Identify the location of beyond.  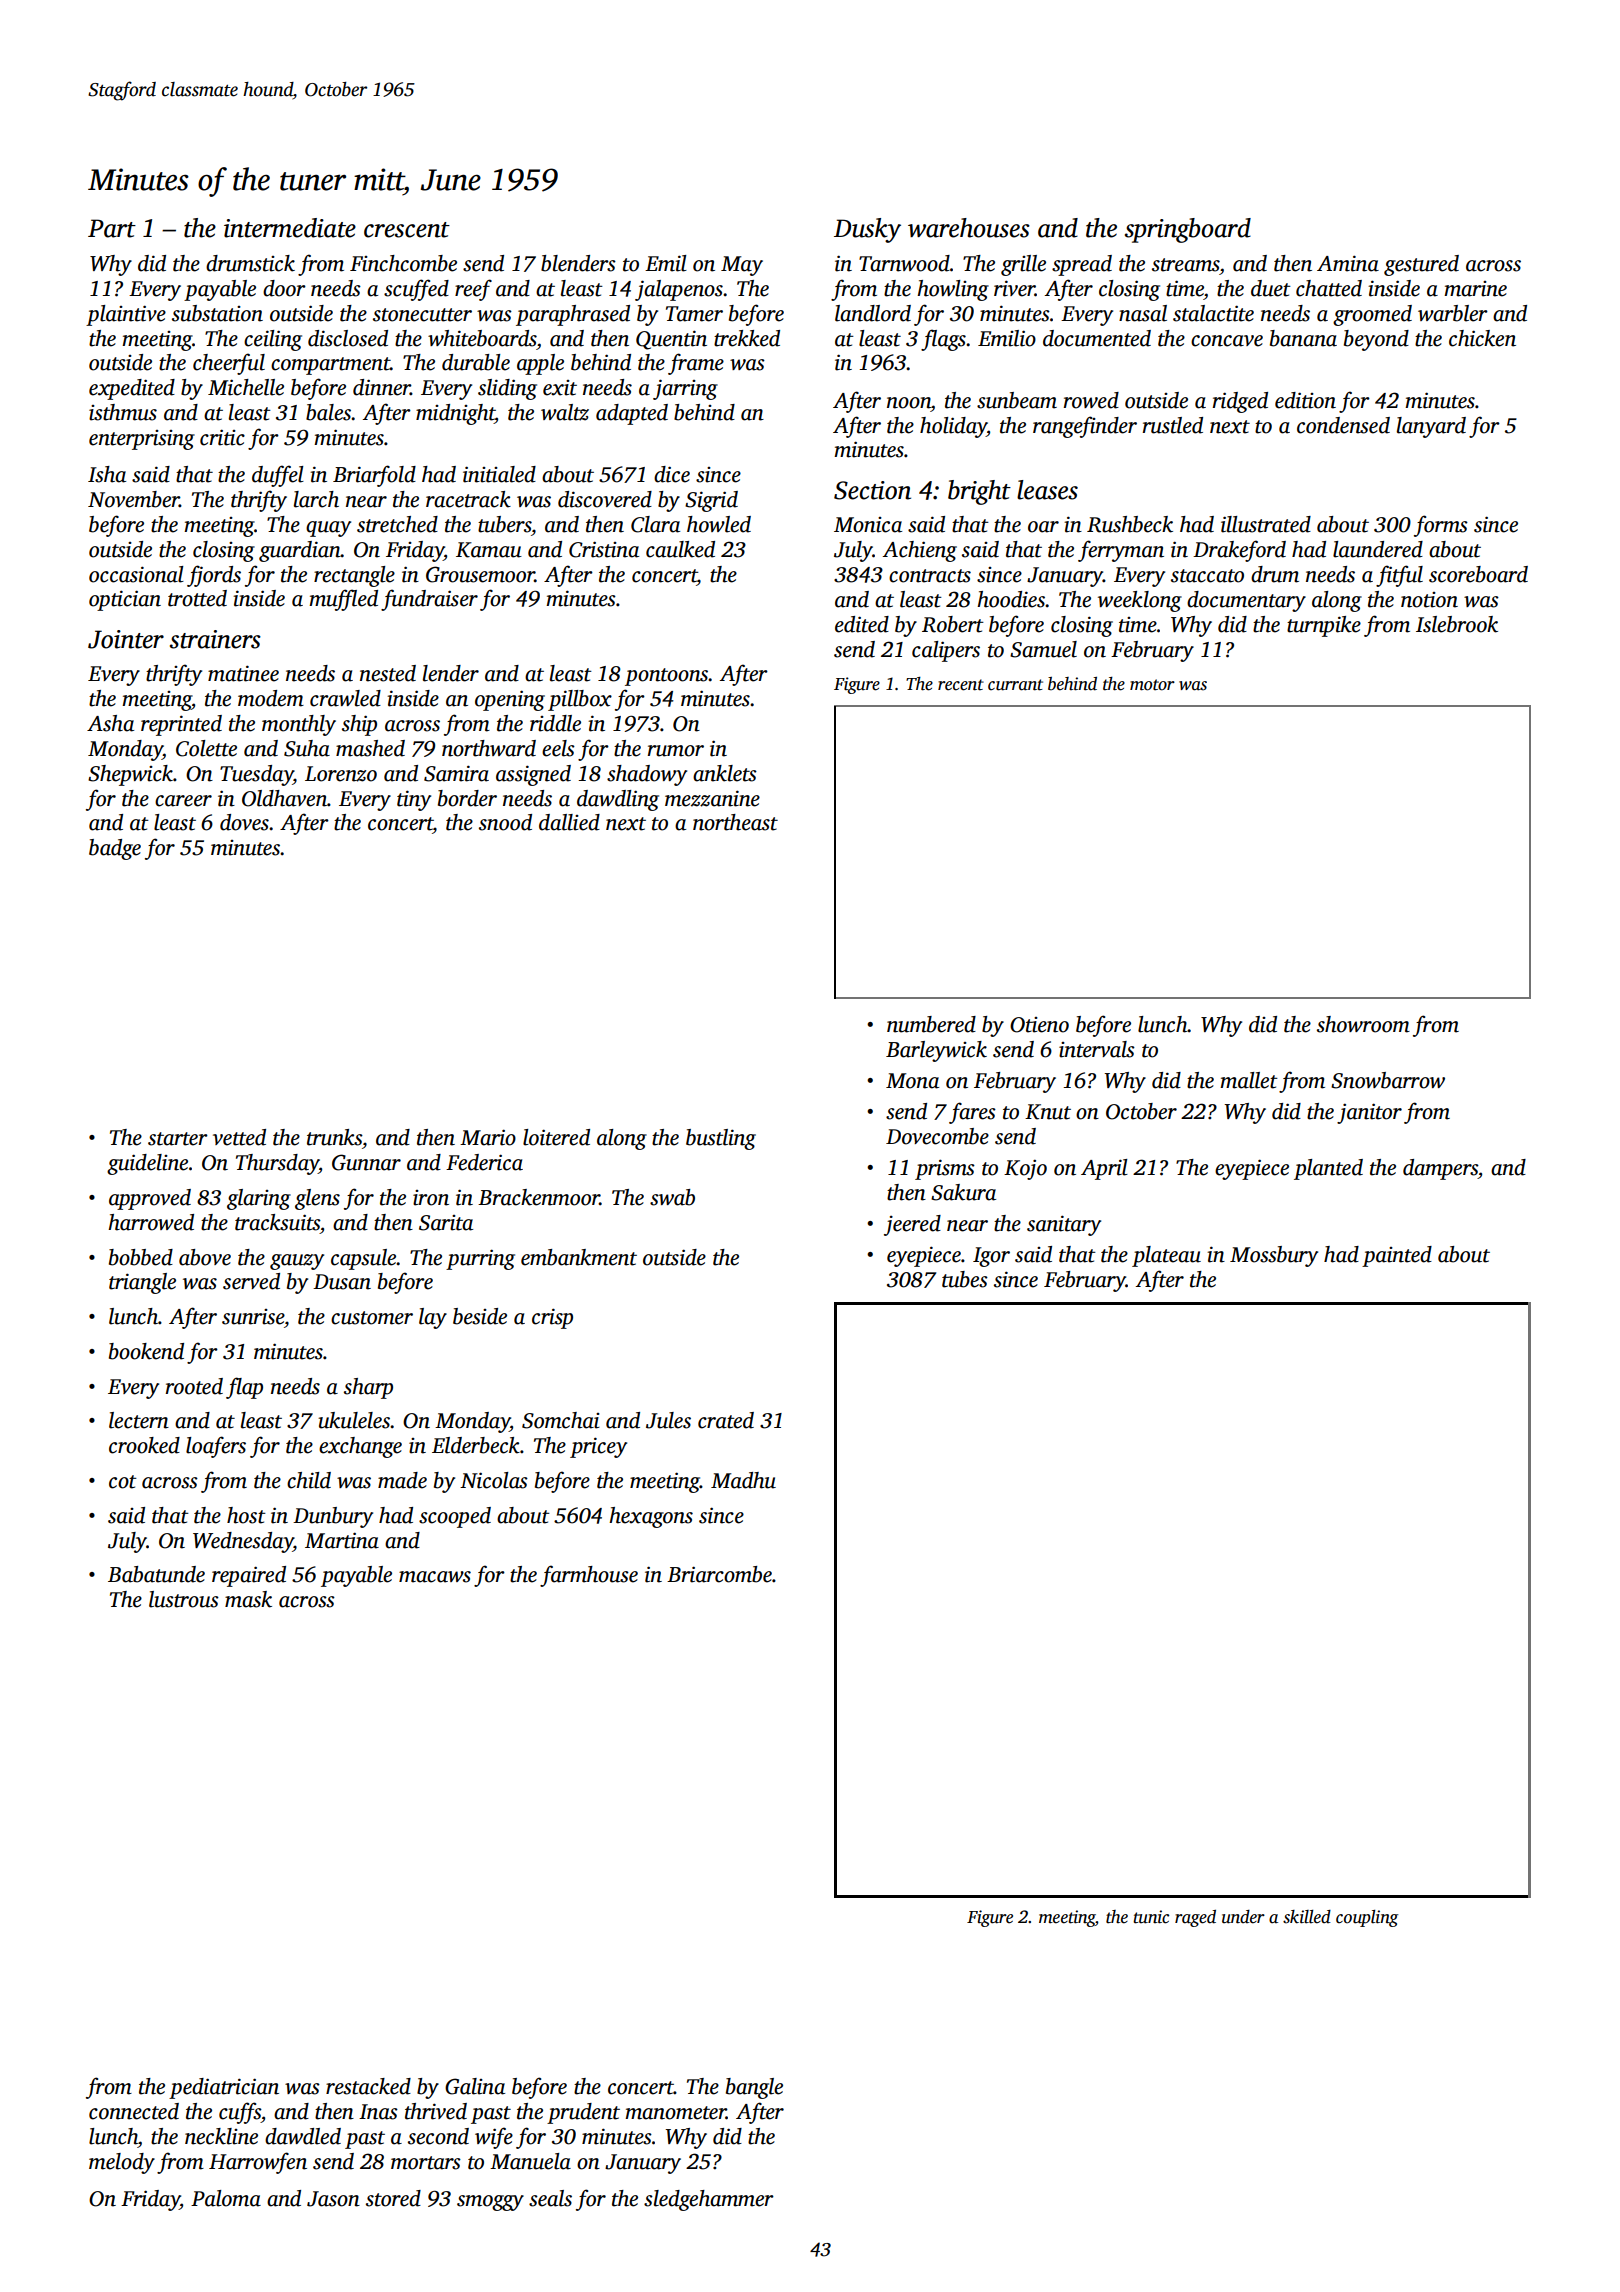
(1376, 340).
